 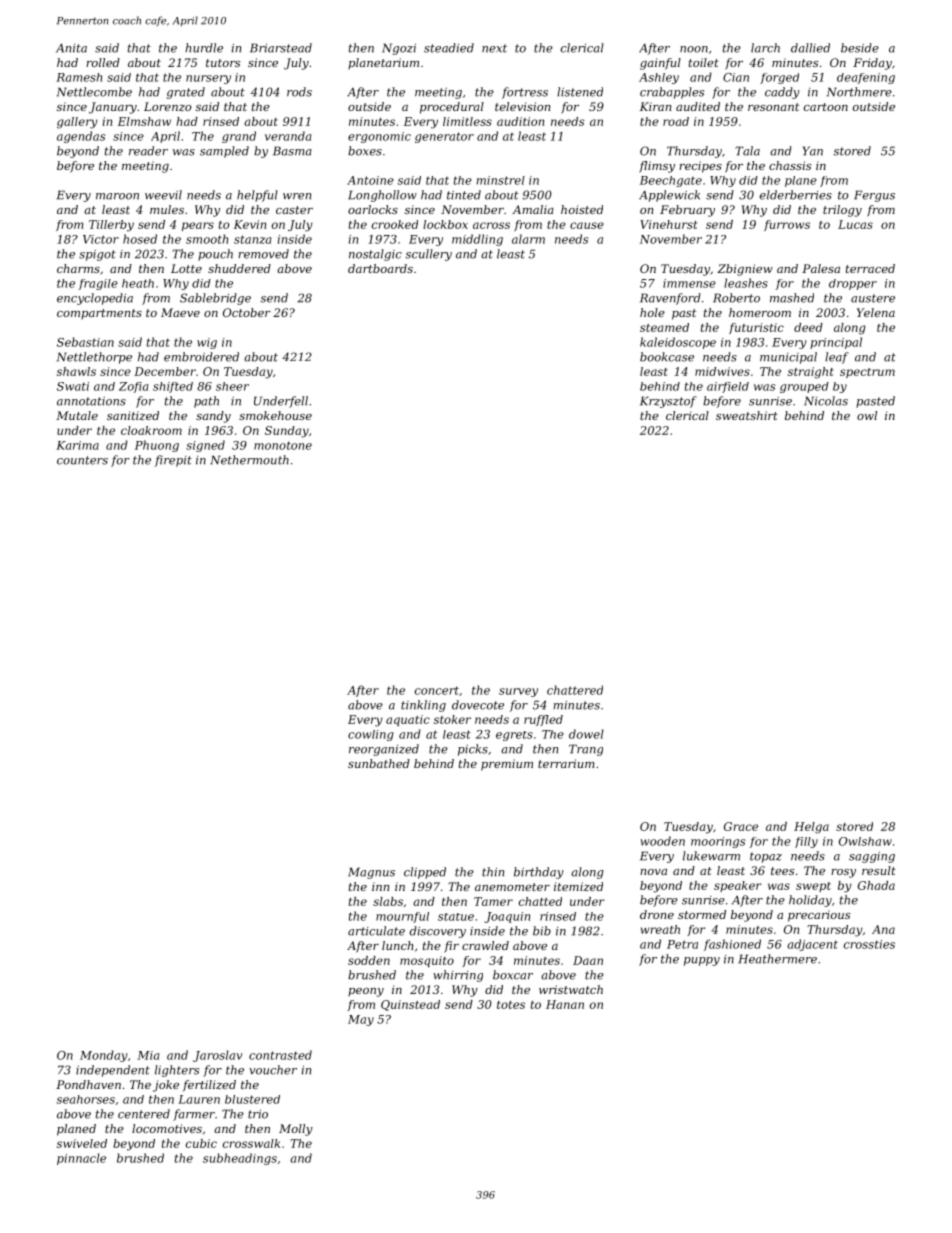 I want to click on Magnus, so click(x=371, y=873).
